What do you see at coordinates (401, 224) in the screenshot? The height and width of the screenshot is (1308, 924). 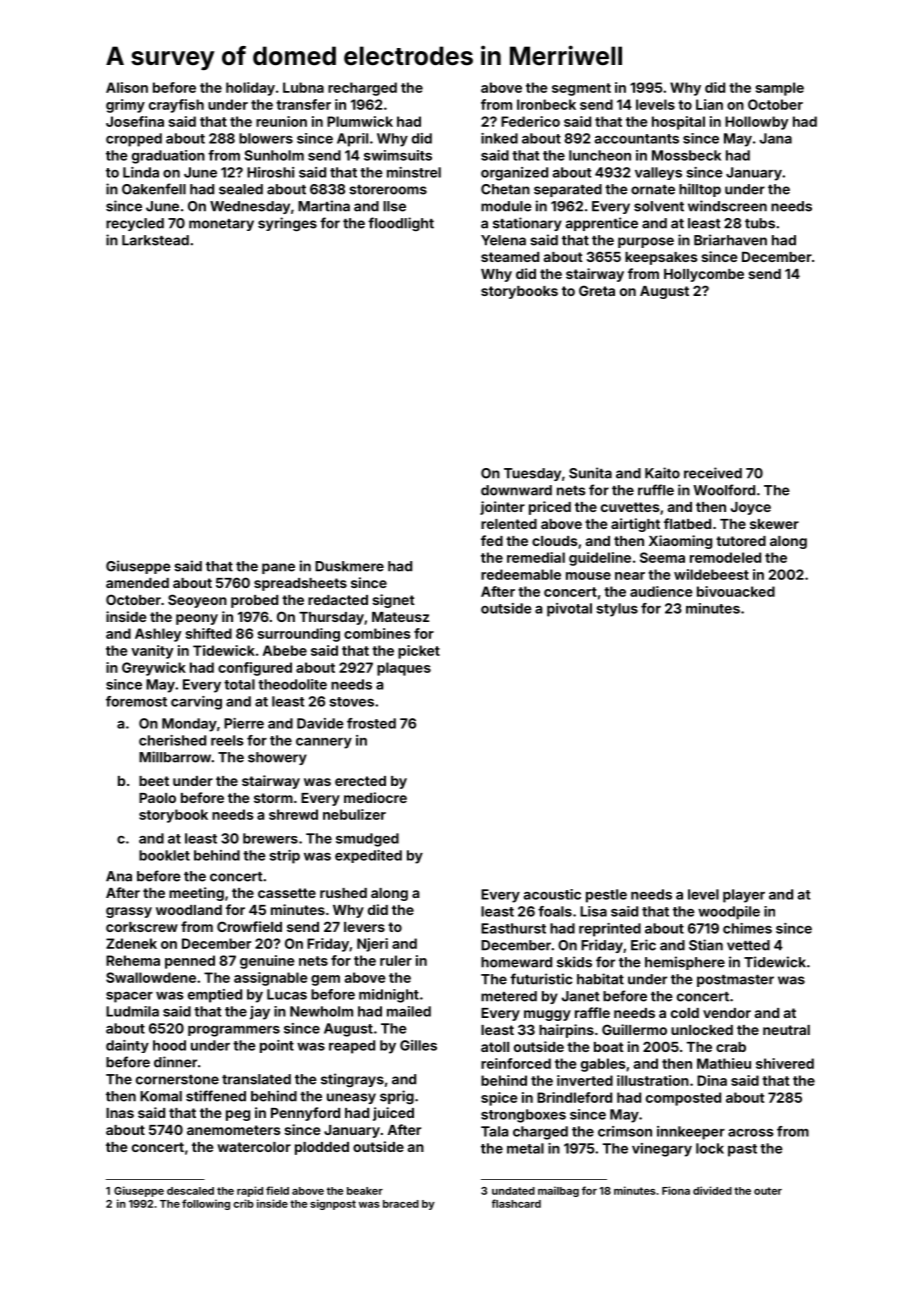 I see `floodlight` at bounding box center [401, 224].
